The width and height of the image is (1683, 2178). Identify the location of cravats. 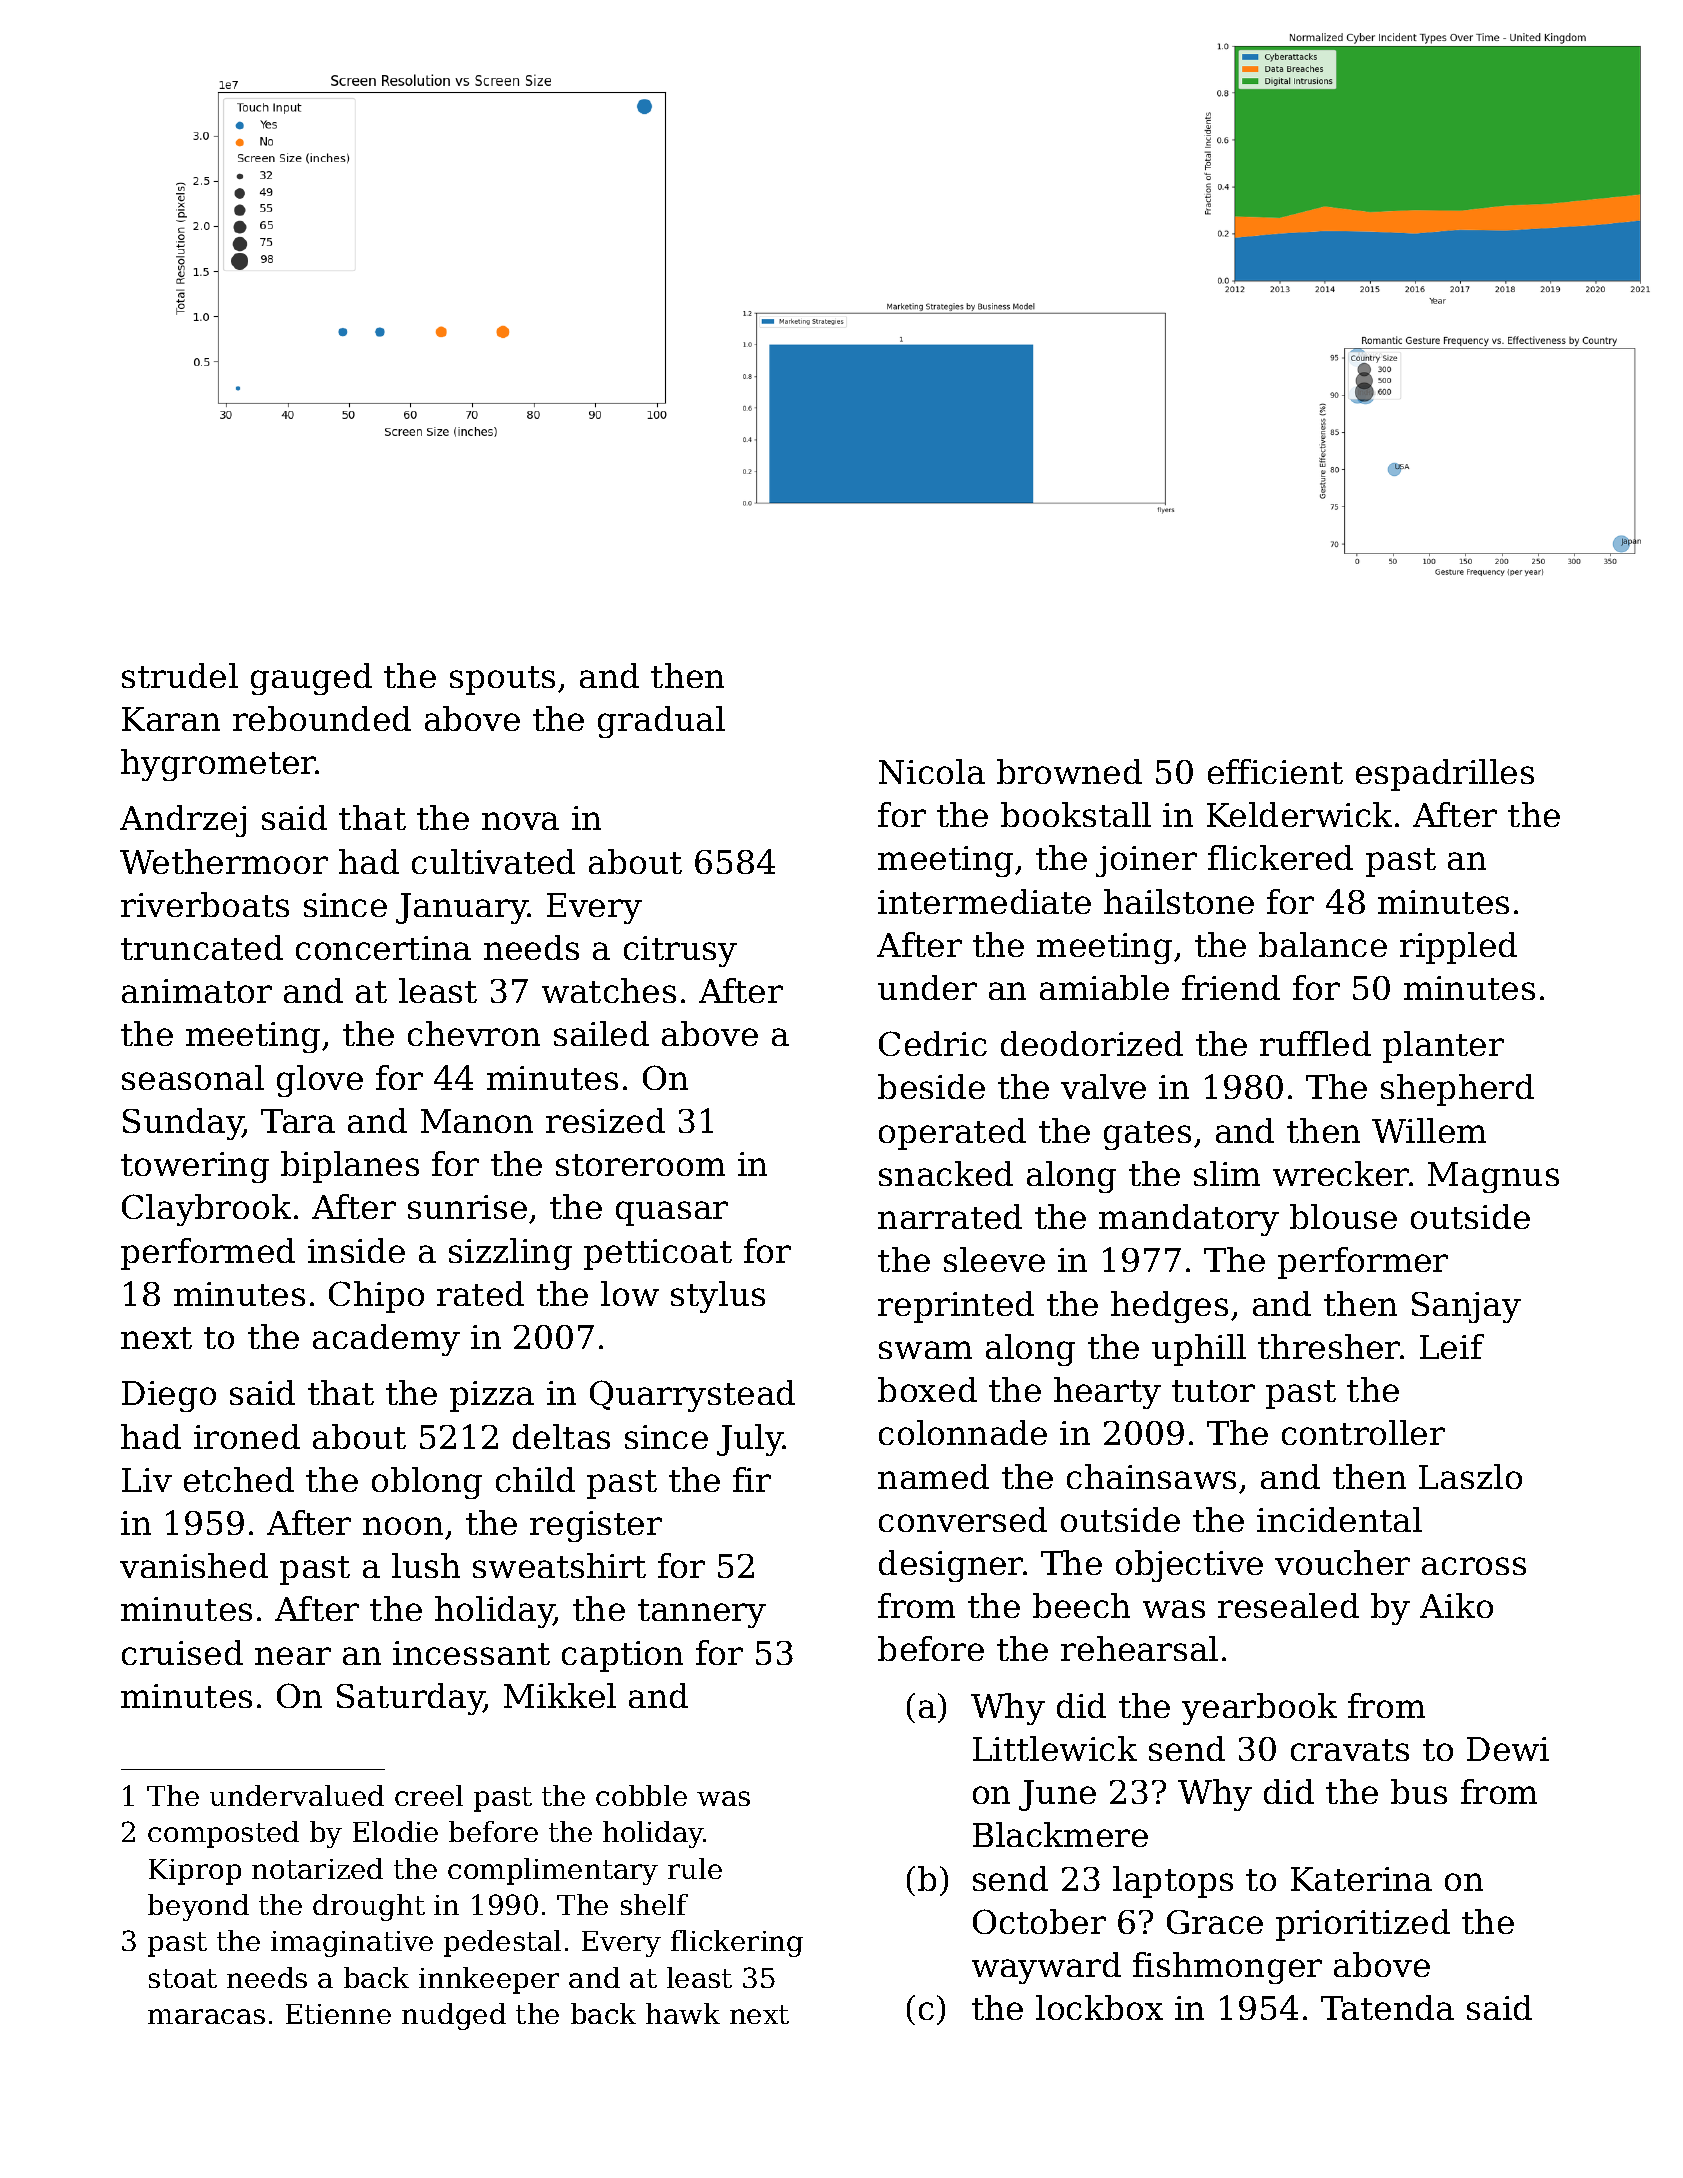
(1350, 1750).
